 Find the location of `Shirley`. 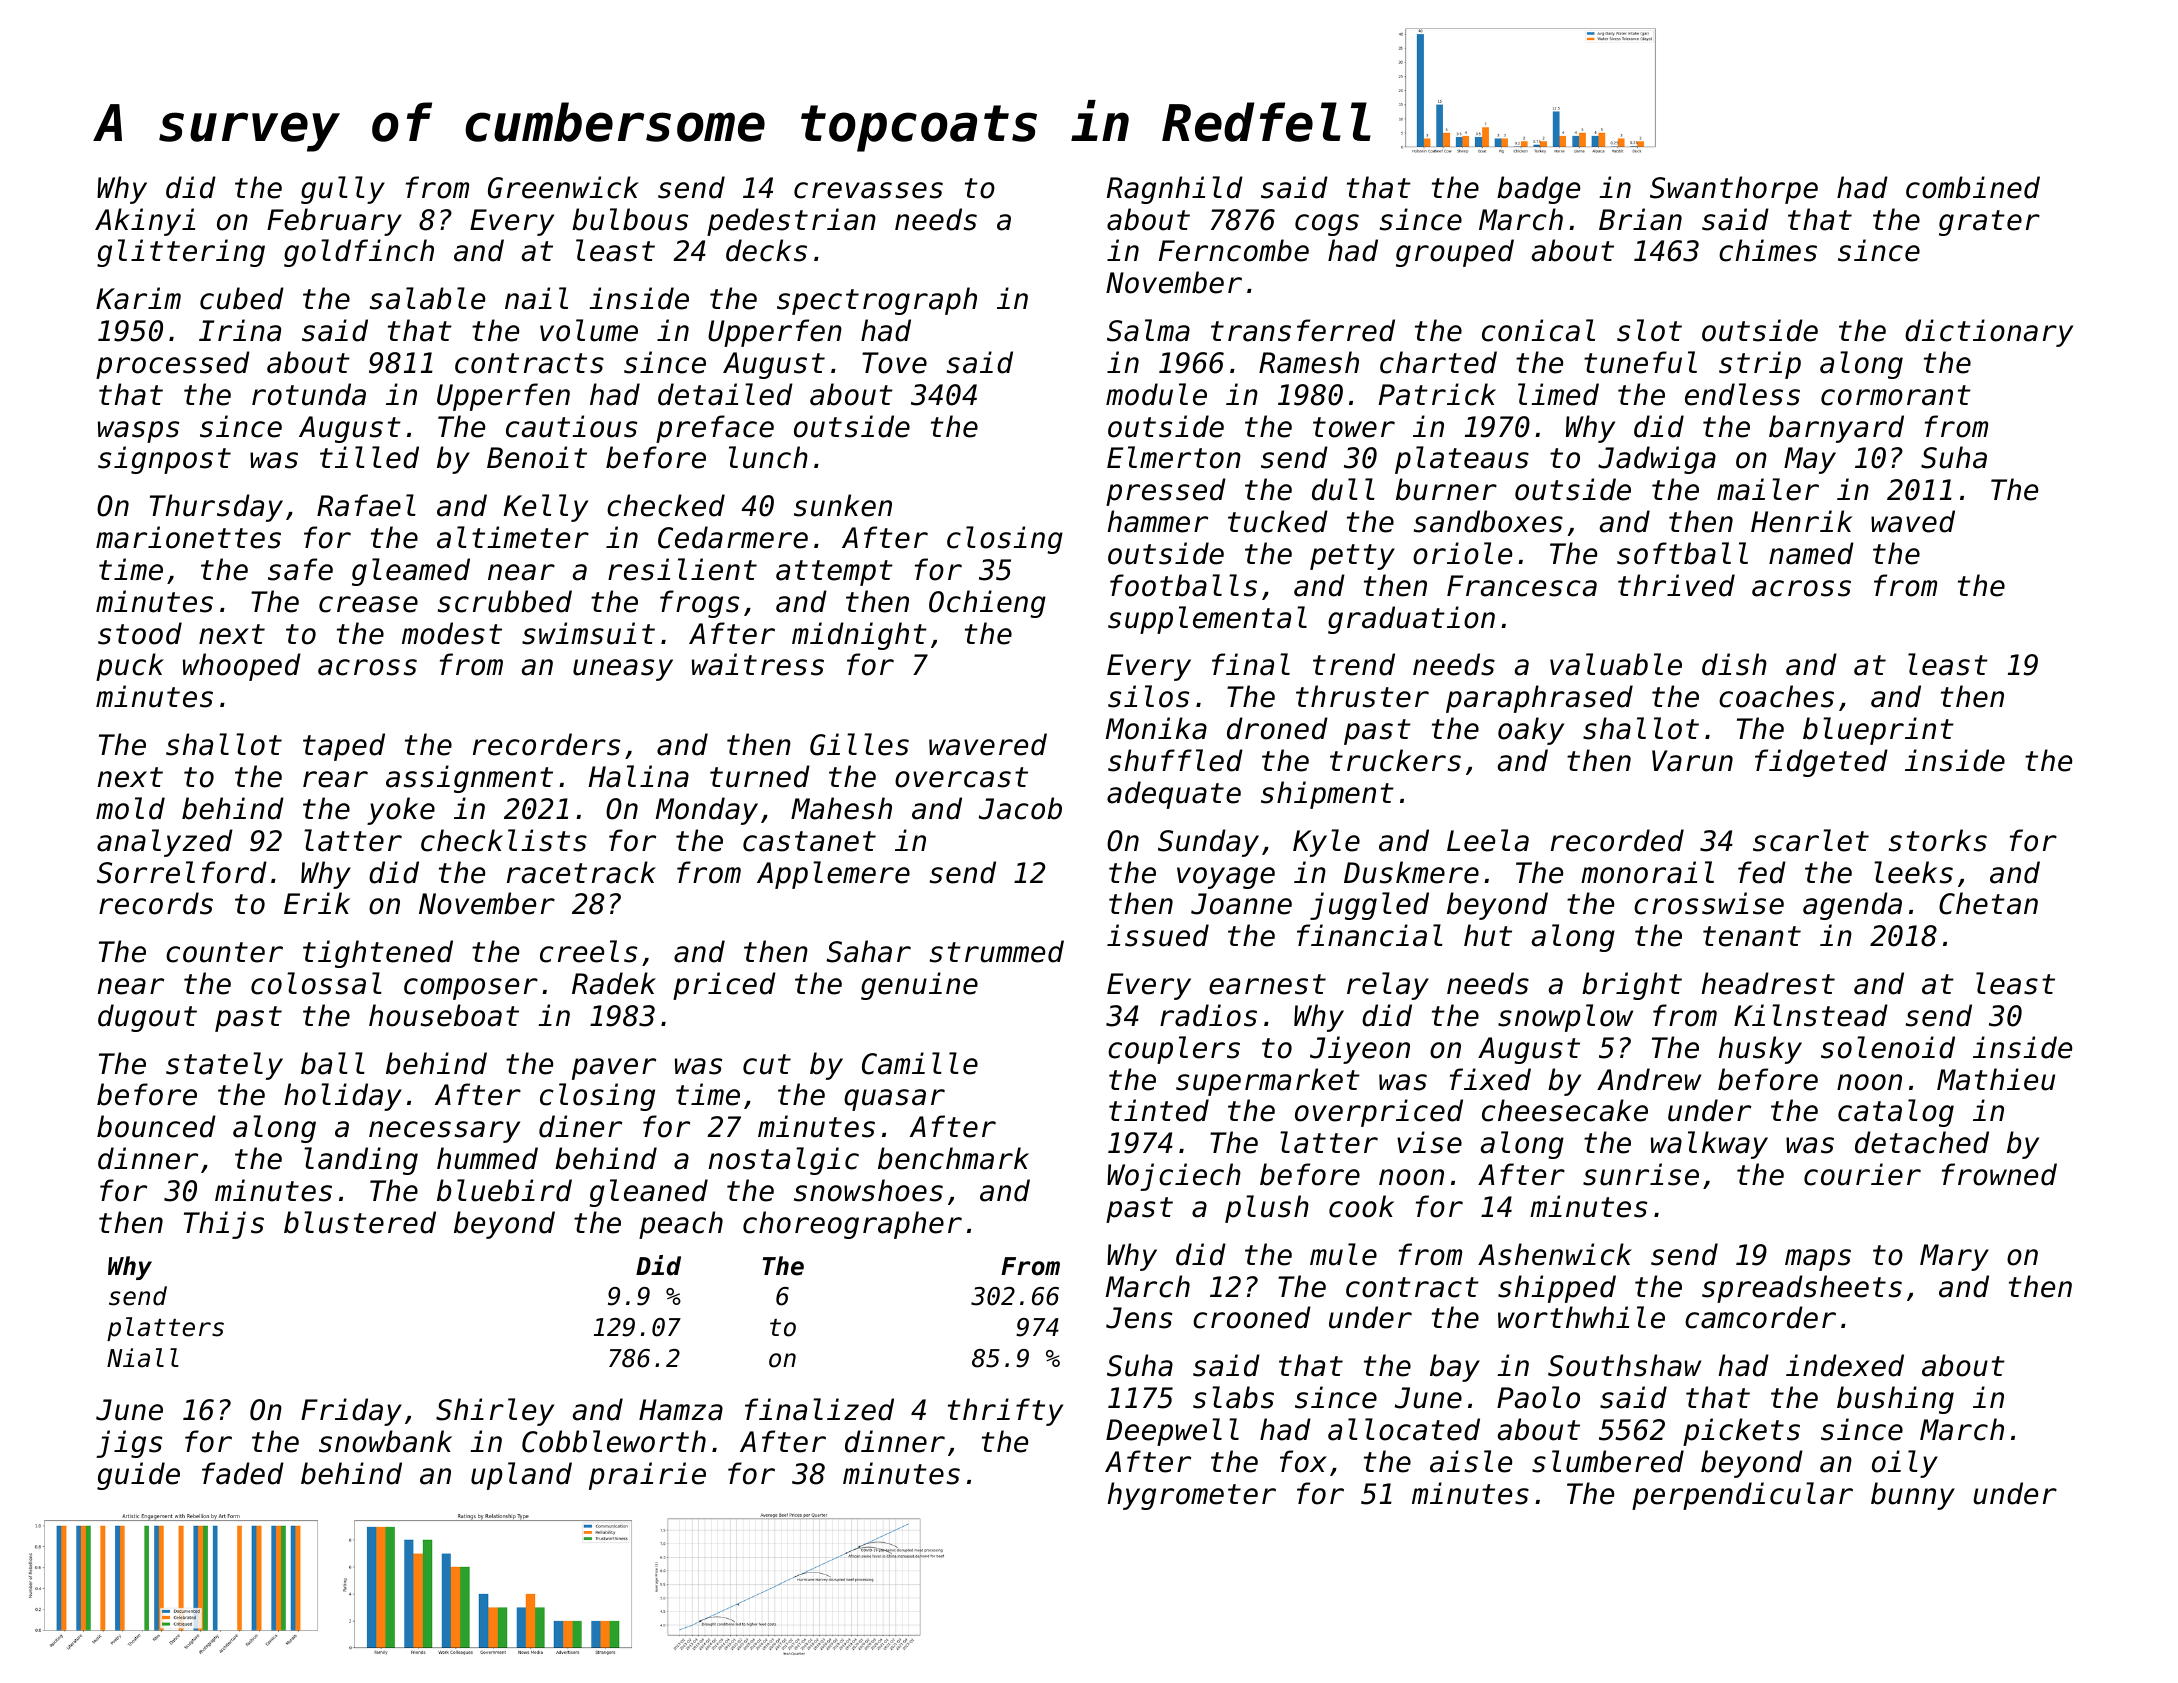

Shirley is located at coordinates (495, 1412).
